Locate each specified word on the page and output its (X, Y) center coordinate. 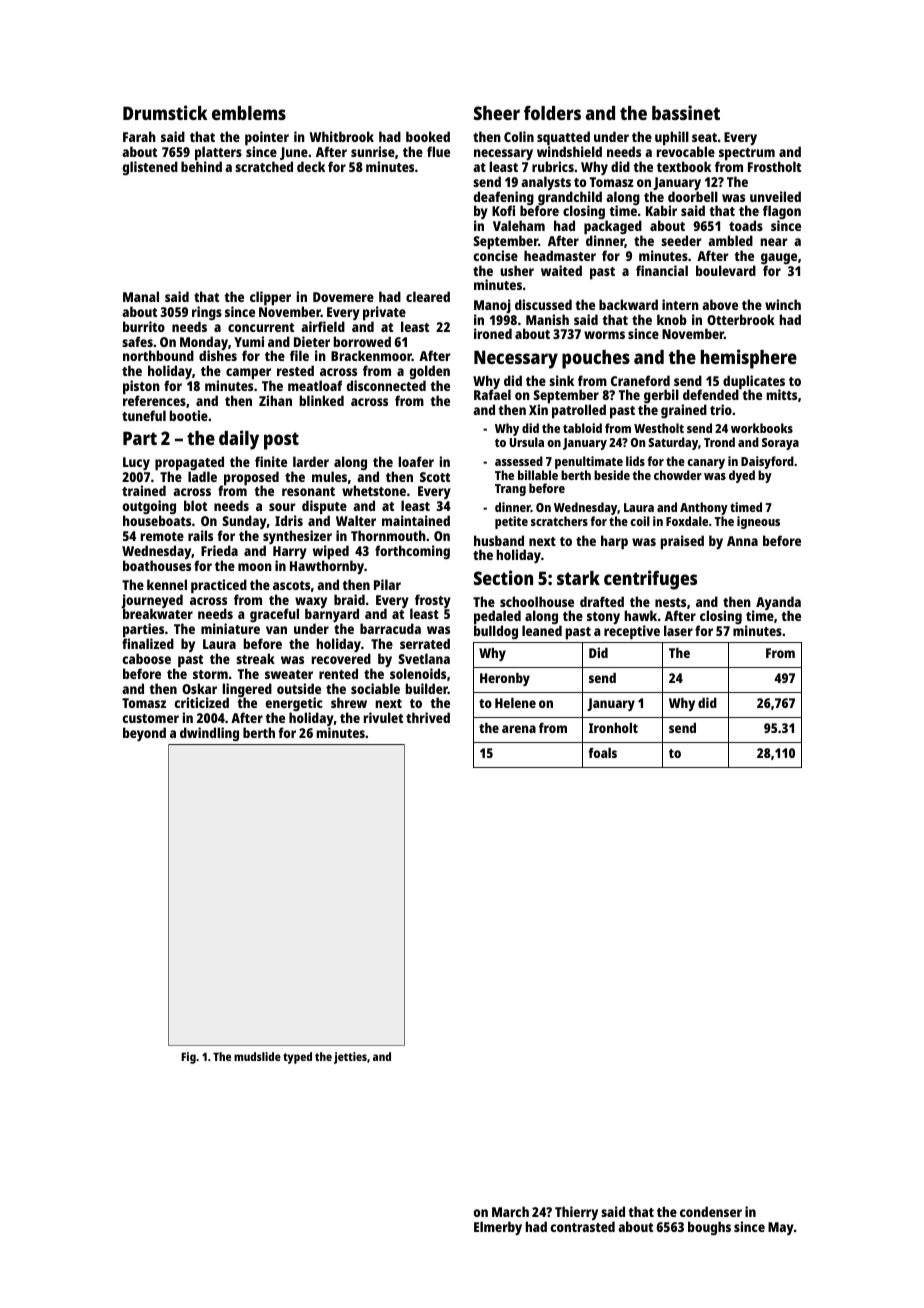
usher (517, 270)
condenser (711, 1211)
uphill (672, 138)
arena (519, 729)
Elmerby (498, 1228)
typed (297, 1058)
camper (248, 374)
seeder (681, 240)
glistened (150, 168)
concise (495, 255)
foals (602, 753)
